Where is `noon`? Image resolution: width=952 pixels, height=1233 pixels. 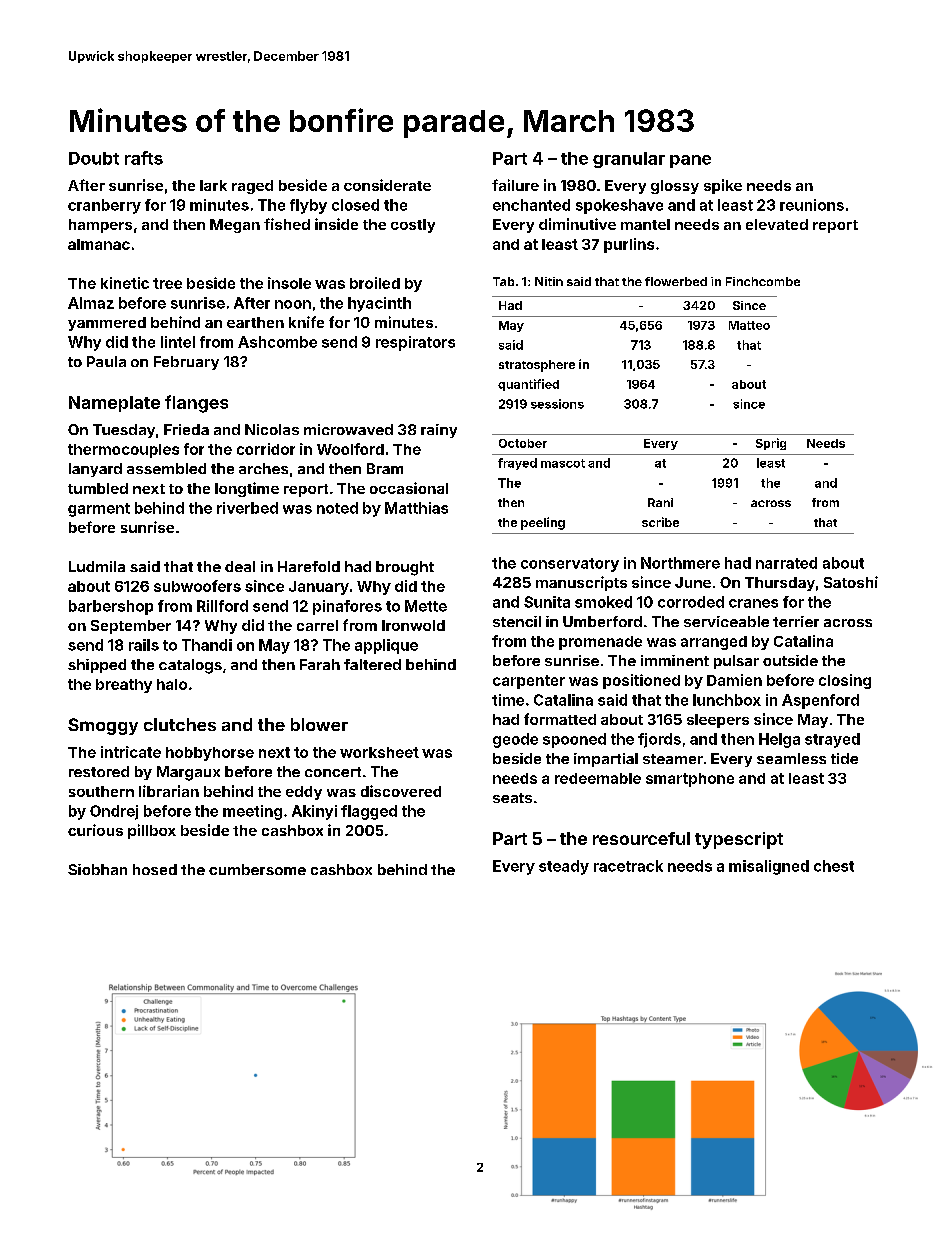 noon is located at coordinates (293, 304).
